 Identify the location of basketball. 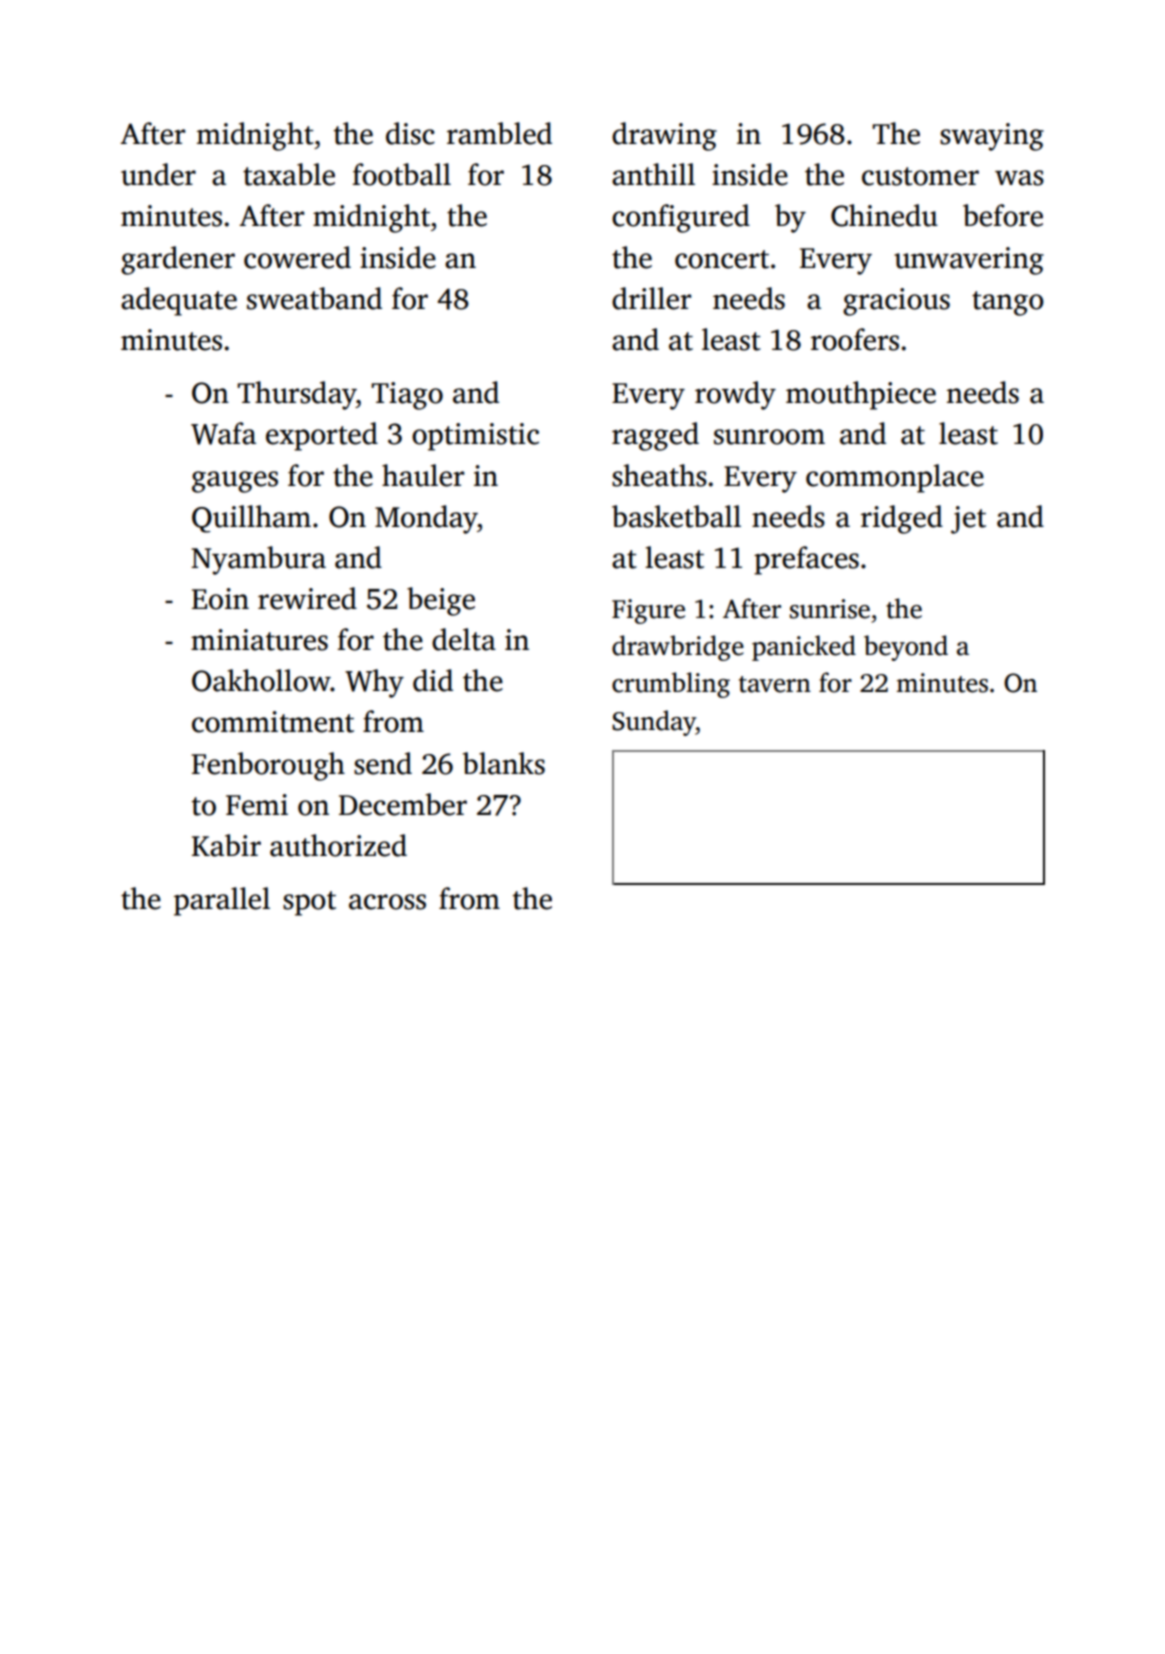
(676, 516).
